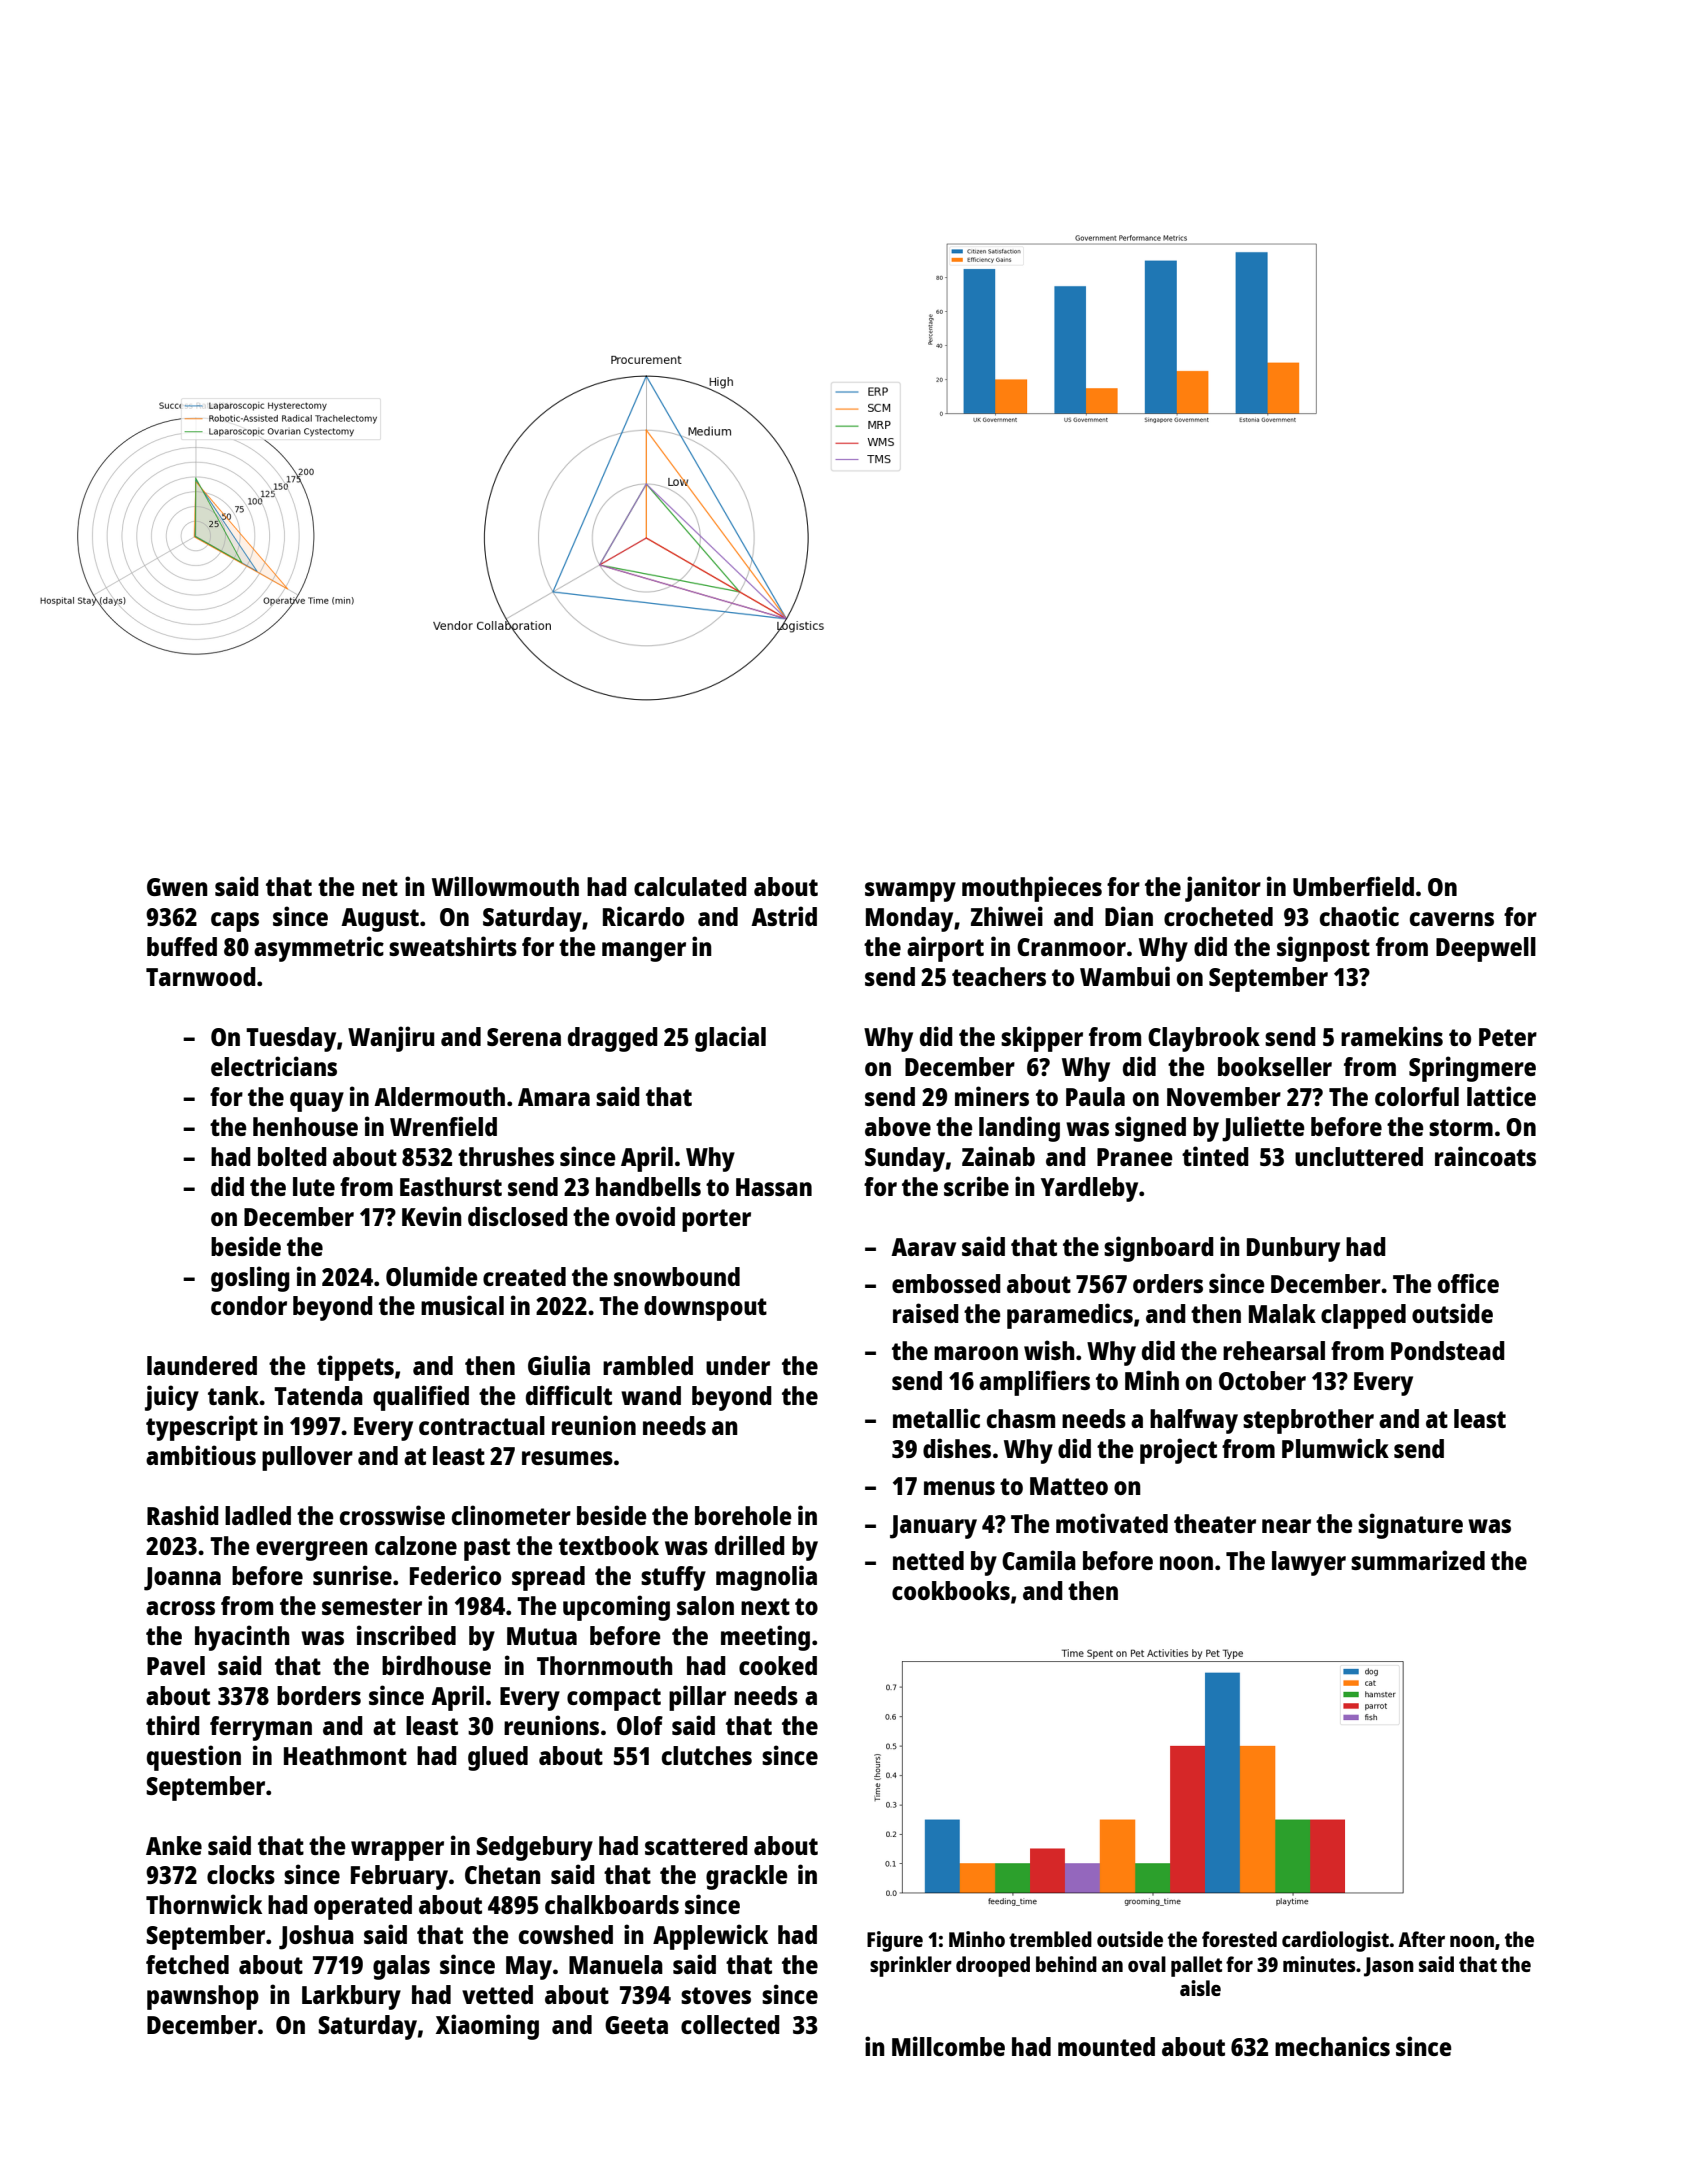  I want to click on mouthpieces, so click(1032, 889).
